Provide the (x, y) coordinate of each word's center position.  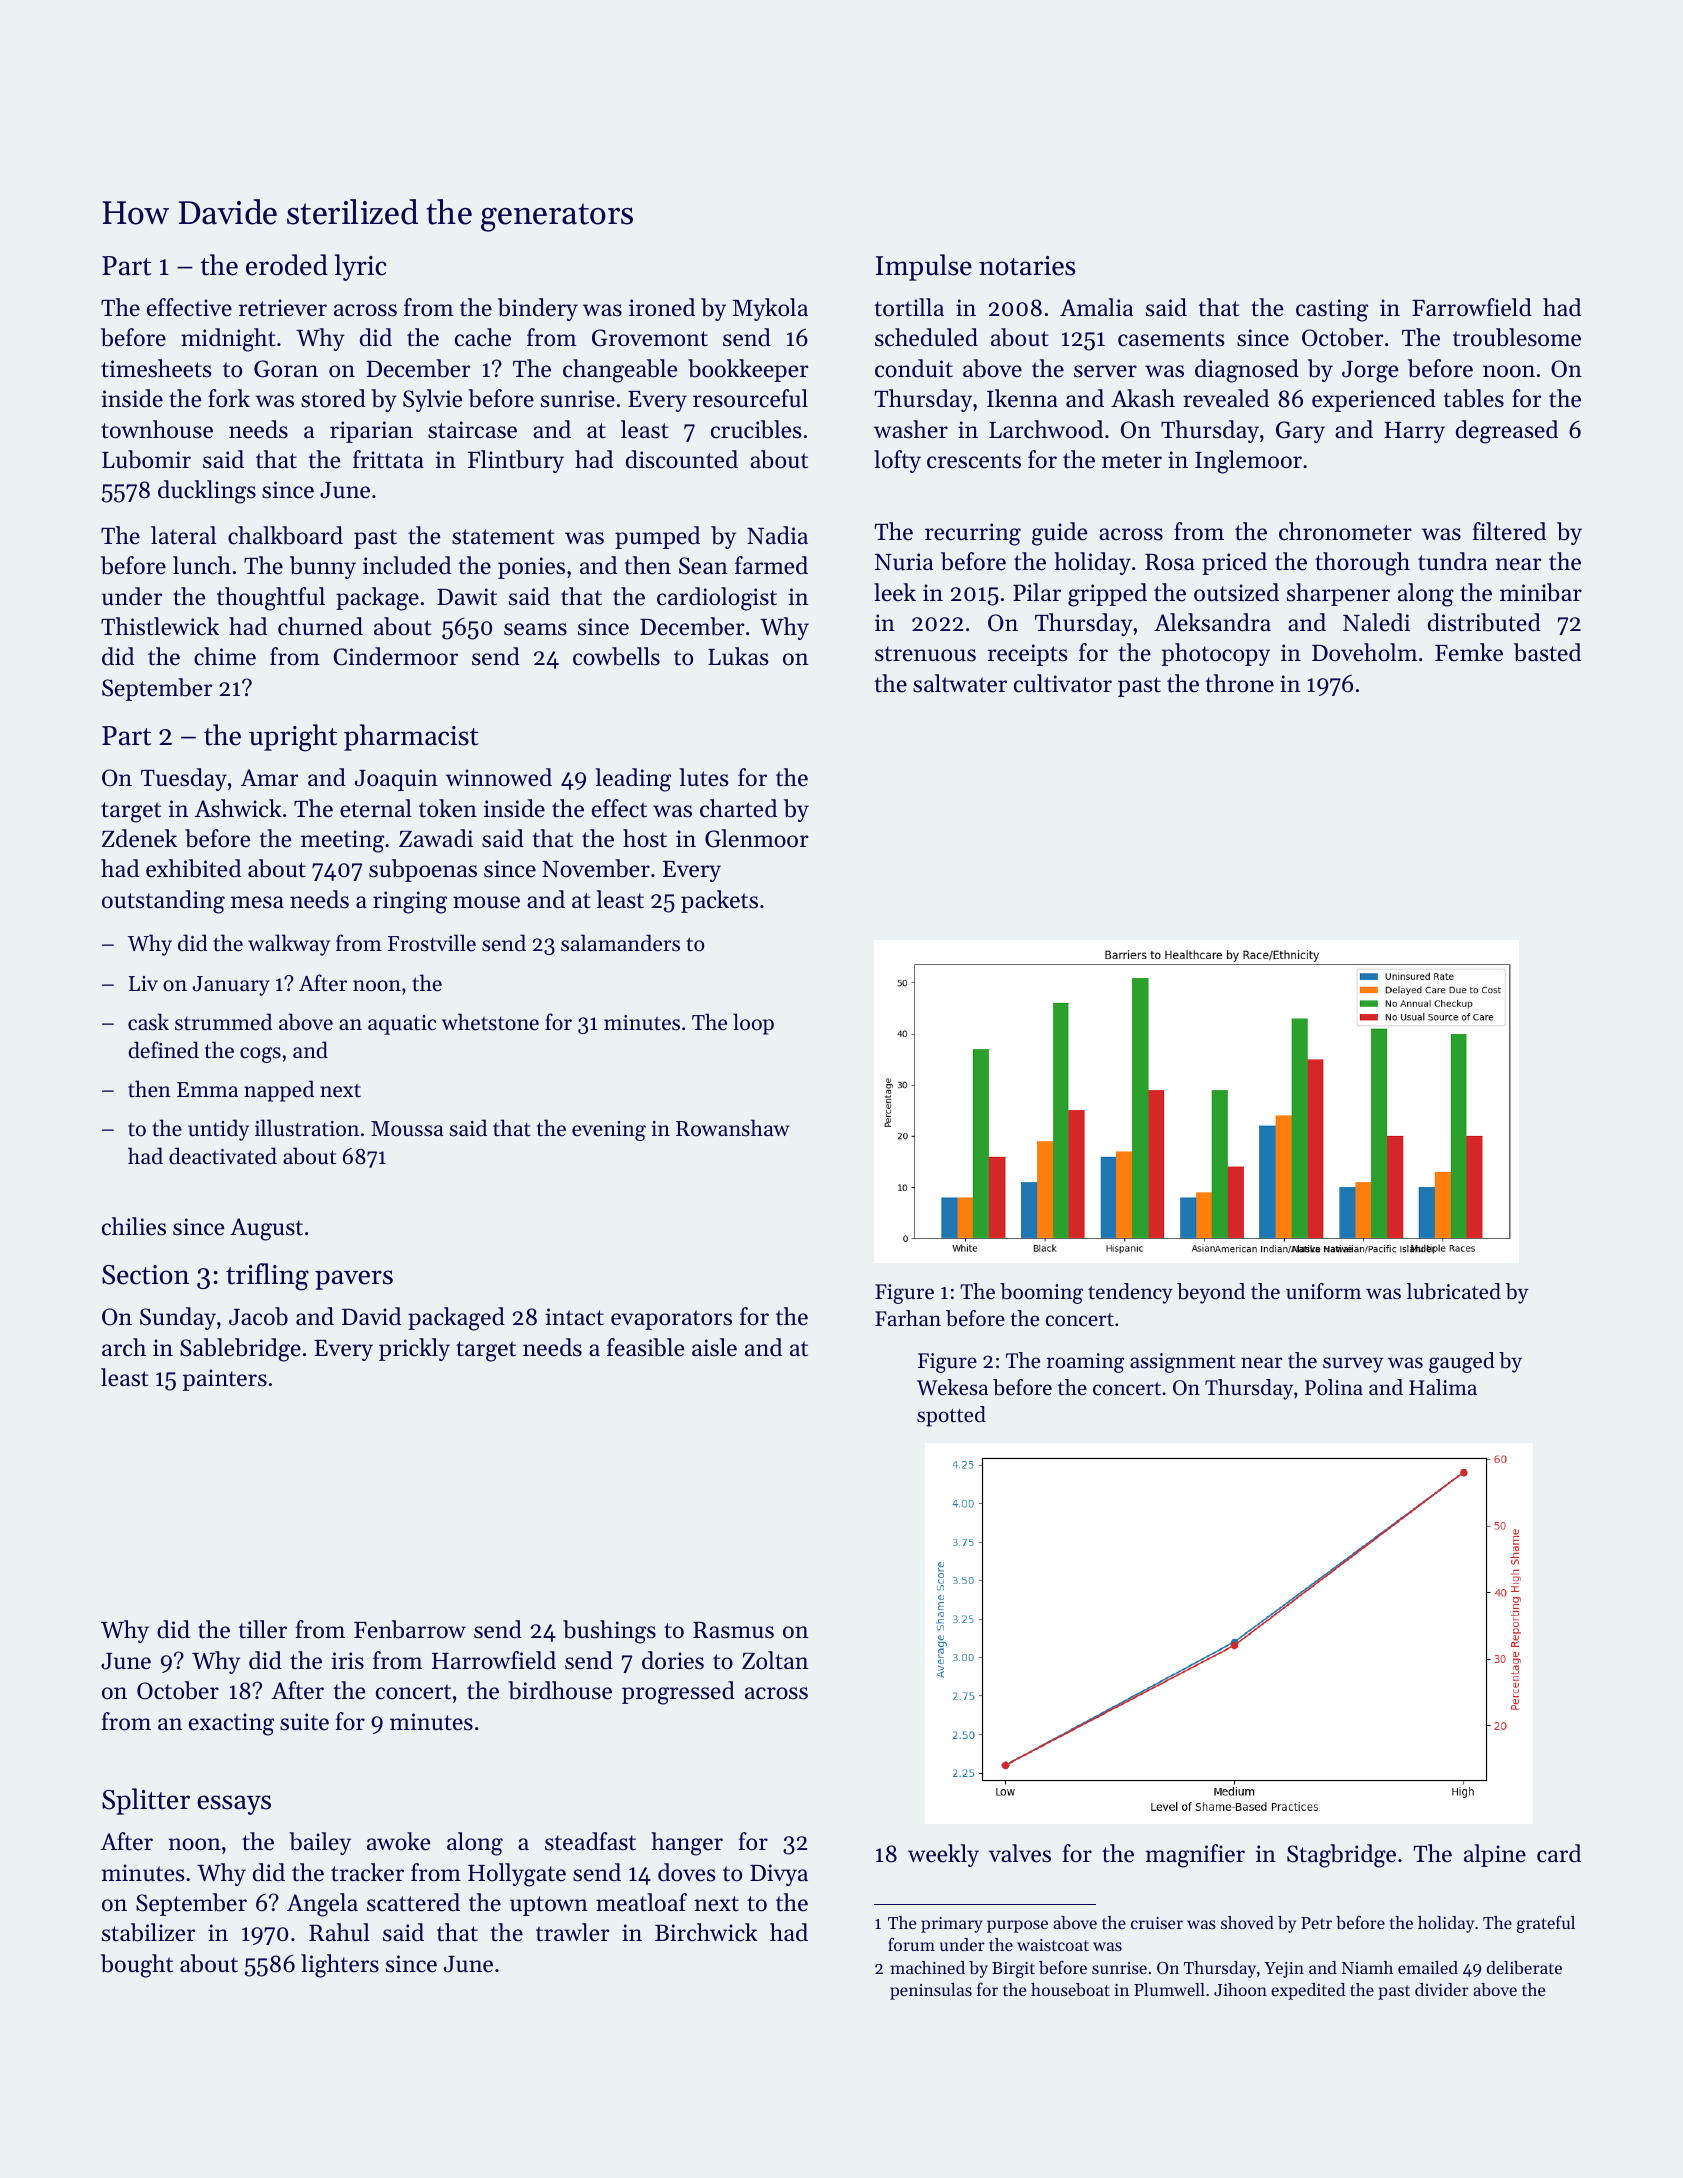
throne (1240, 683)
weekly (943, 1855)
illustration (307, 1128)
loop (753, 1024)
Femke (1469, 652)
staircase (472, 430)
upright (293, 738)
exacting (231, 1724)
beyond (1211, 1293)
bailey (320, 1843)
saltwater (960, 683)
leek (895, 592)
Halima (1443, 1387)
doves (687, 1872)
